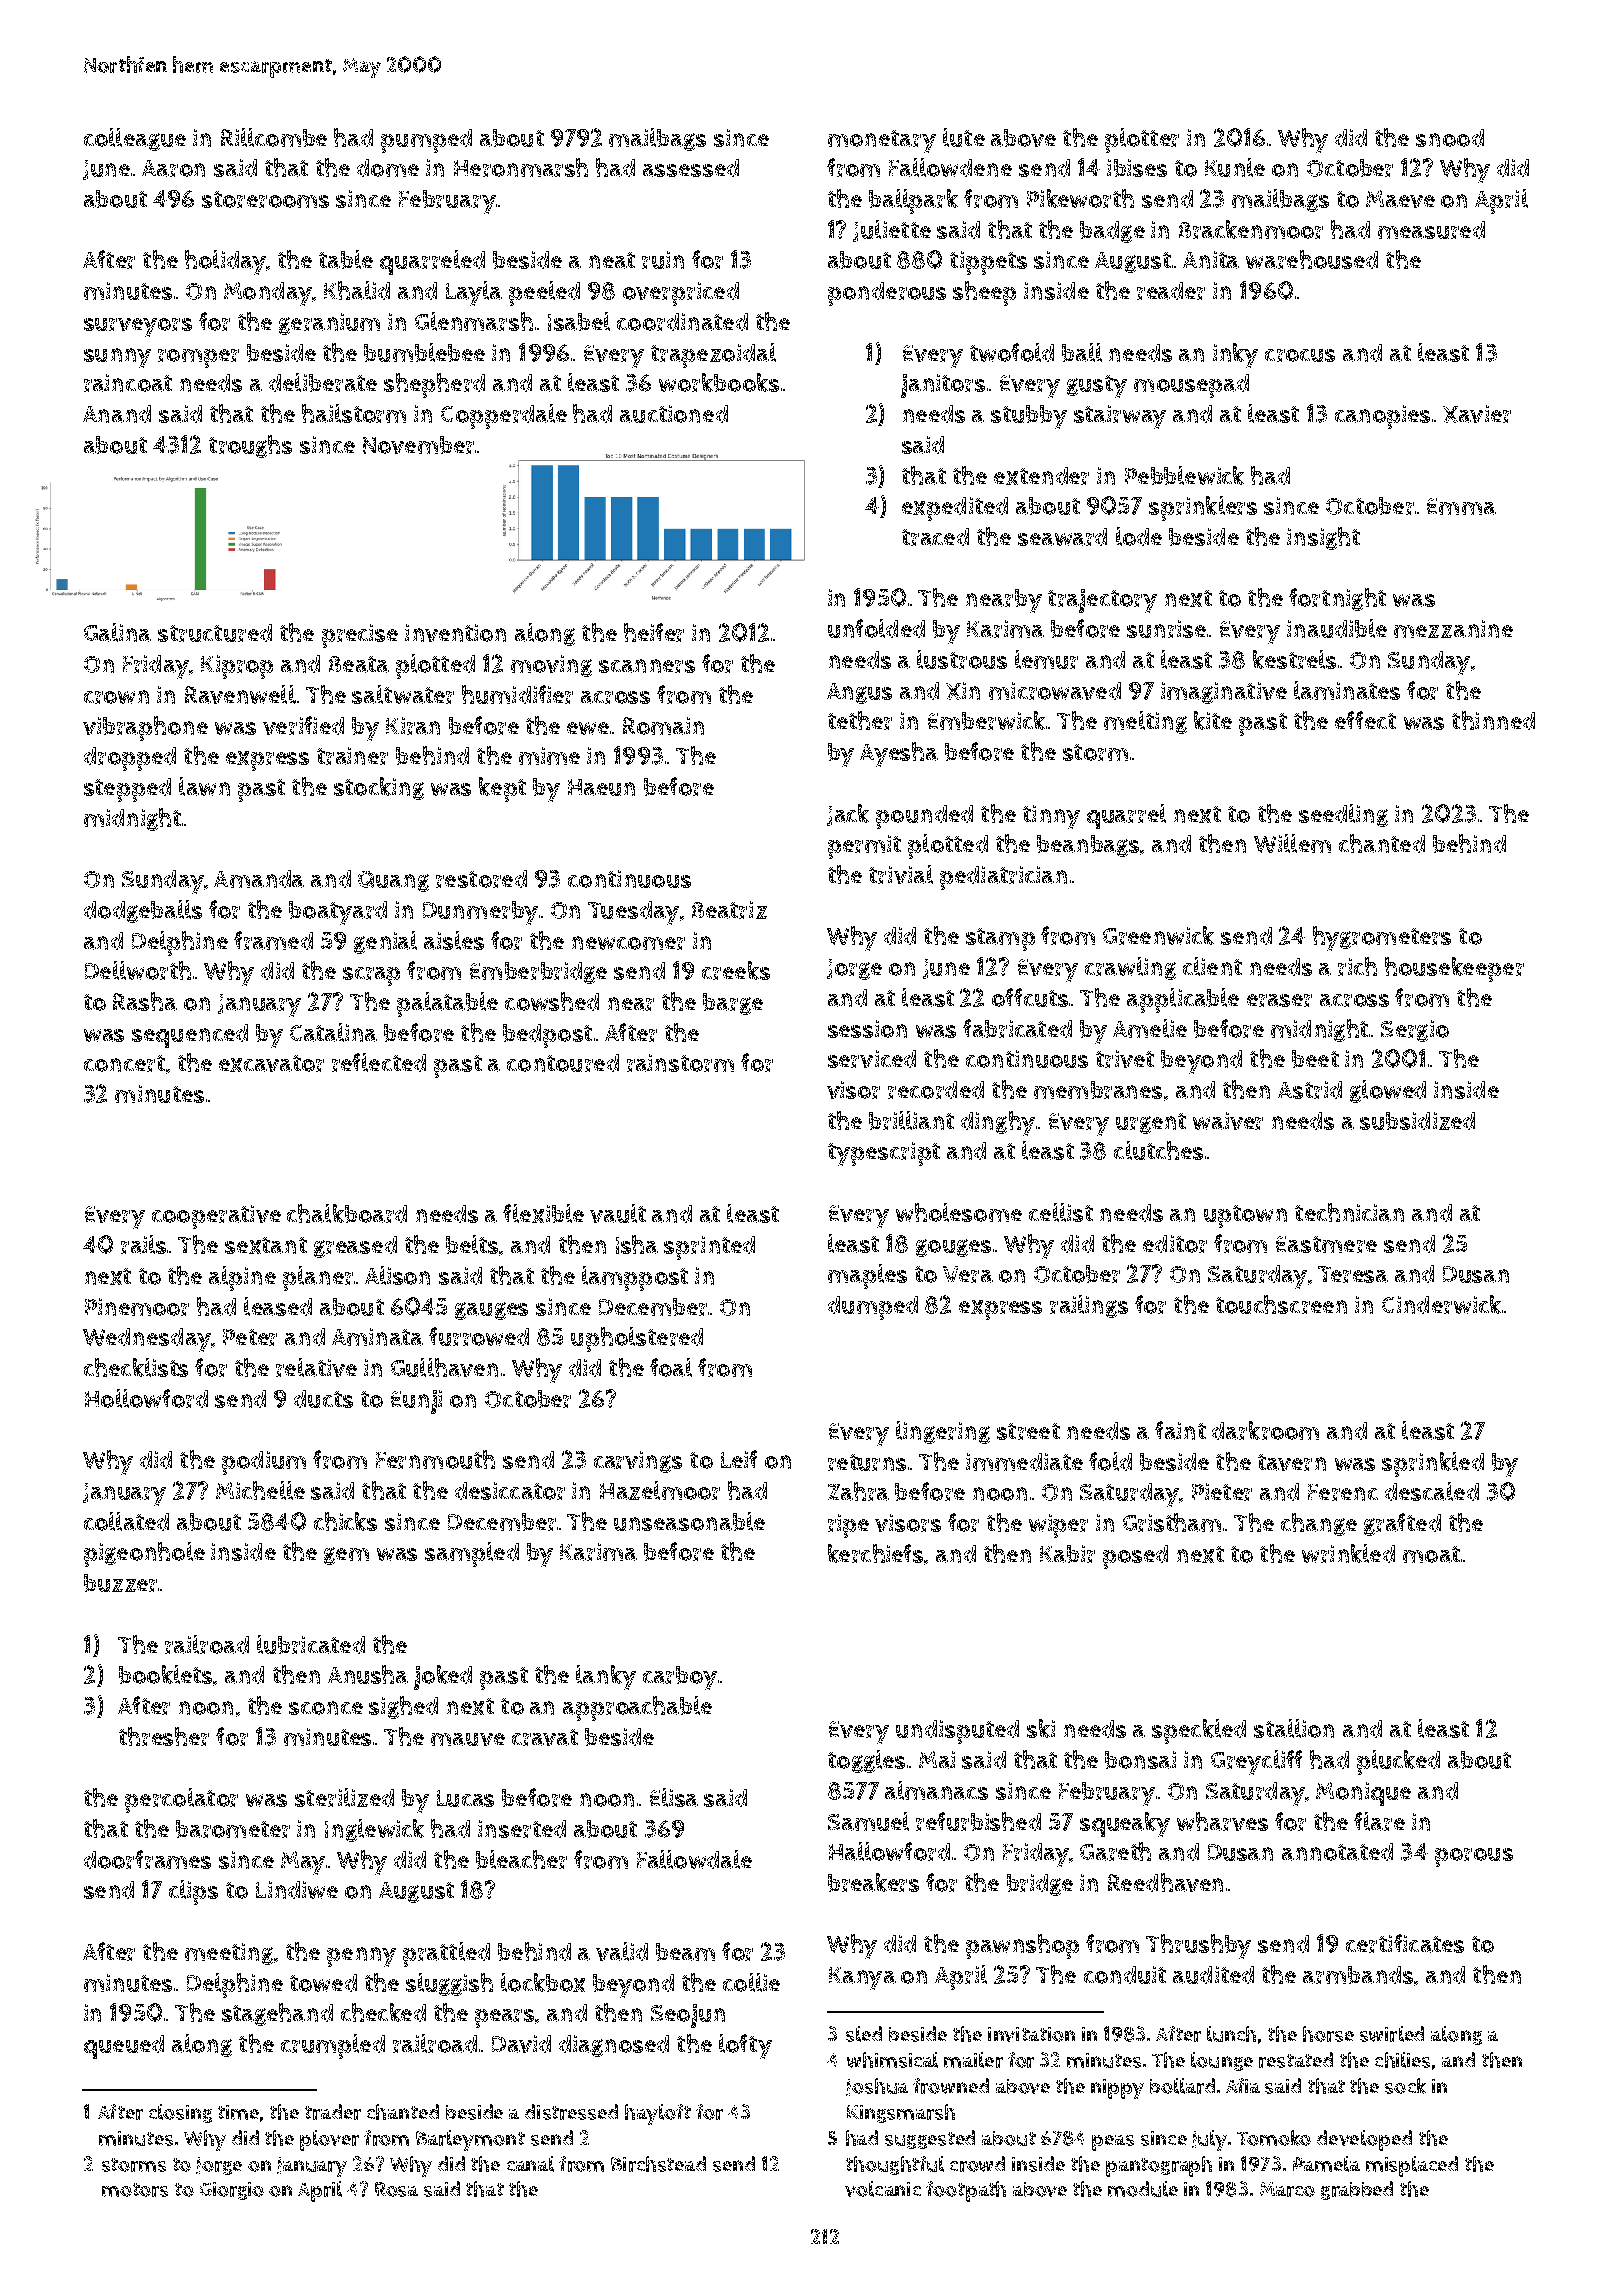 The width and height of the screenshot is (1620, 2292). Describe the element at coordinates (426, 141) in the screenshot. I see `pumped` at that location.
